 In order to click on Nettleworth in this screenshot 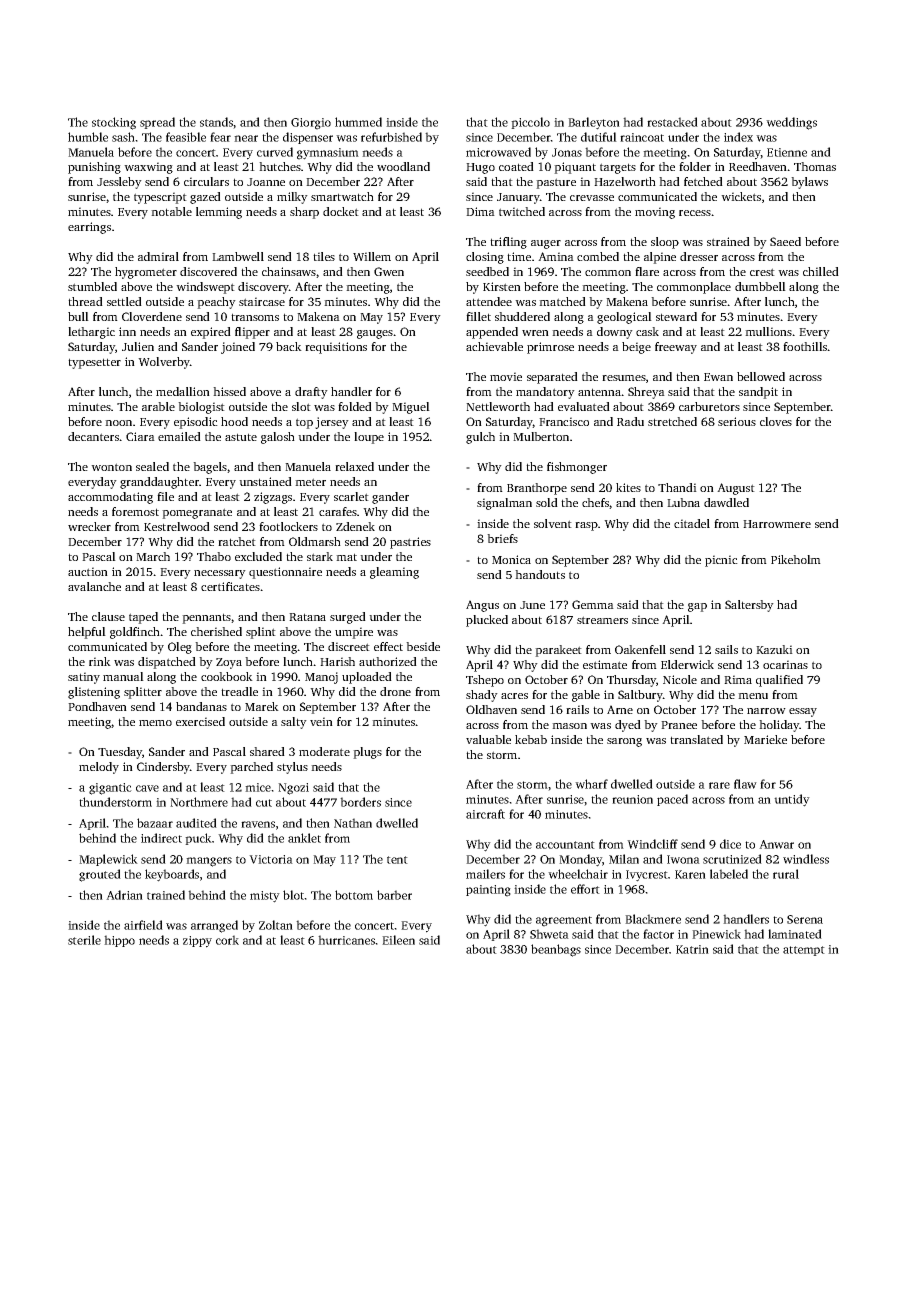, I will do `click(498, 406)`.
